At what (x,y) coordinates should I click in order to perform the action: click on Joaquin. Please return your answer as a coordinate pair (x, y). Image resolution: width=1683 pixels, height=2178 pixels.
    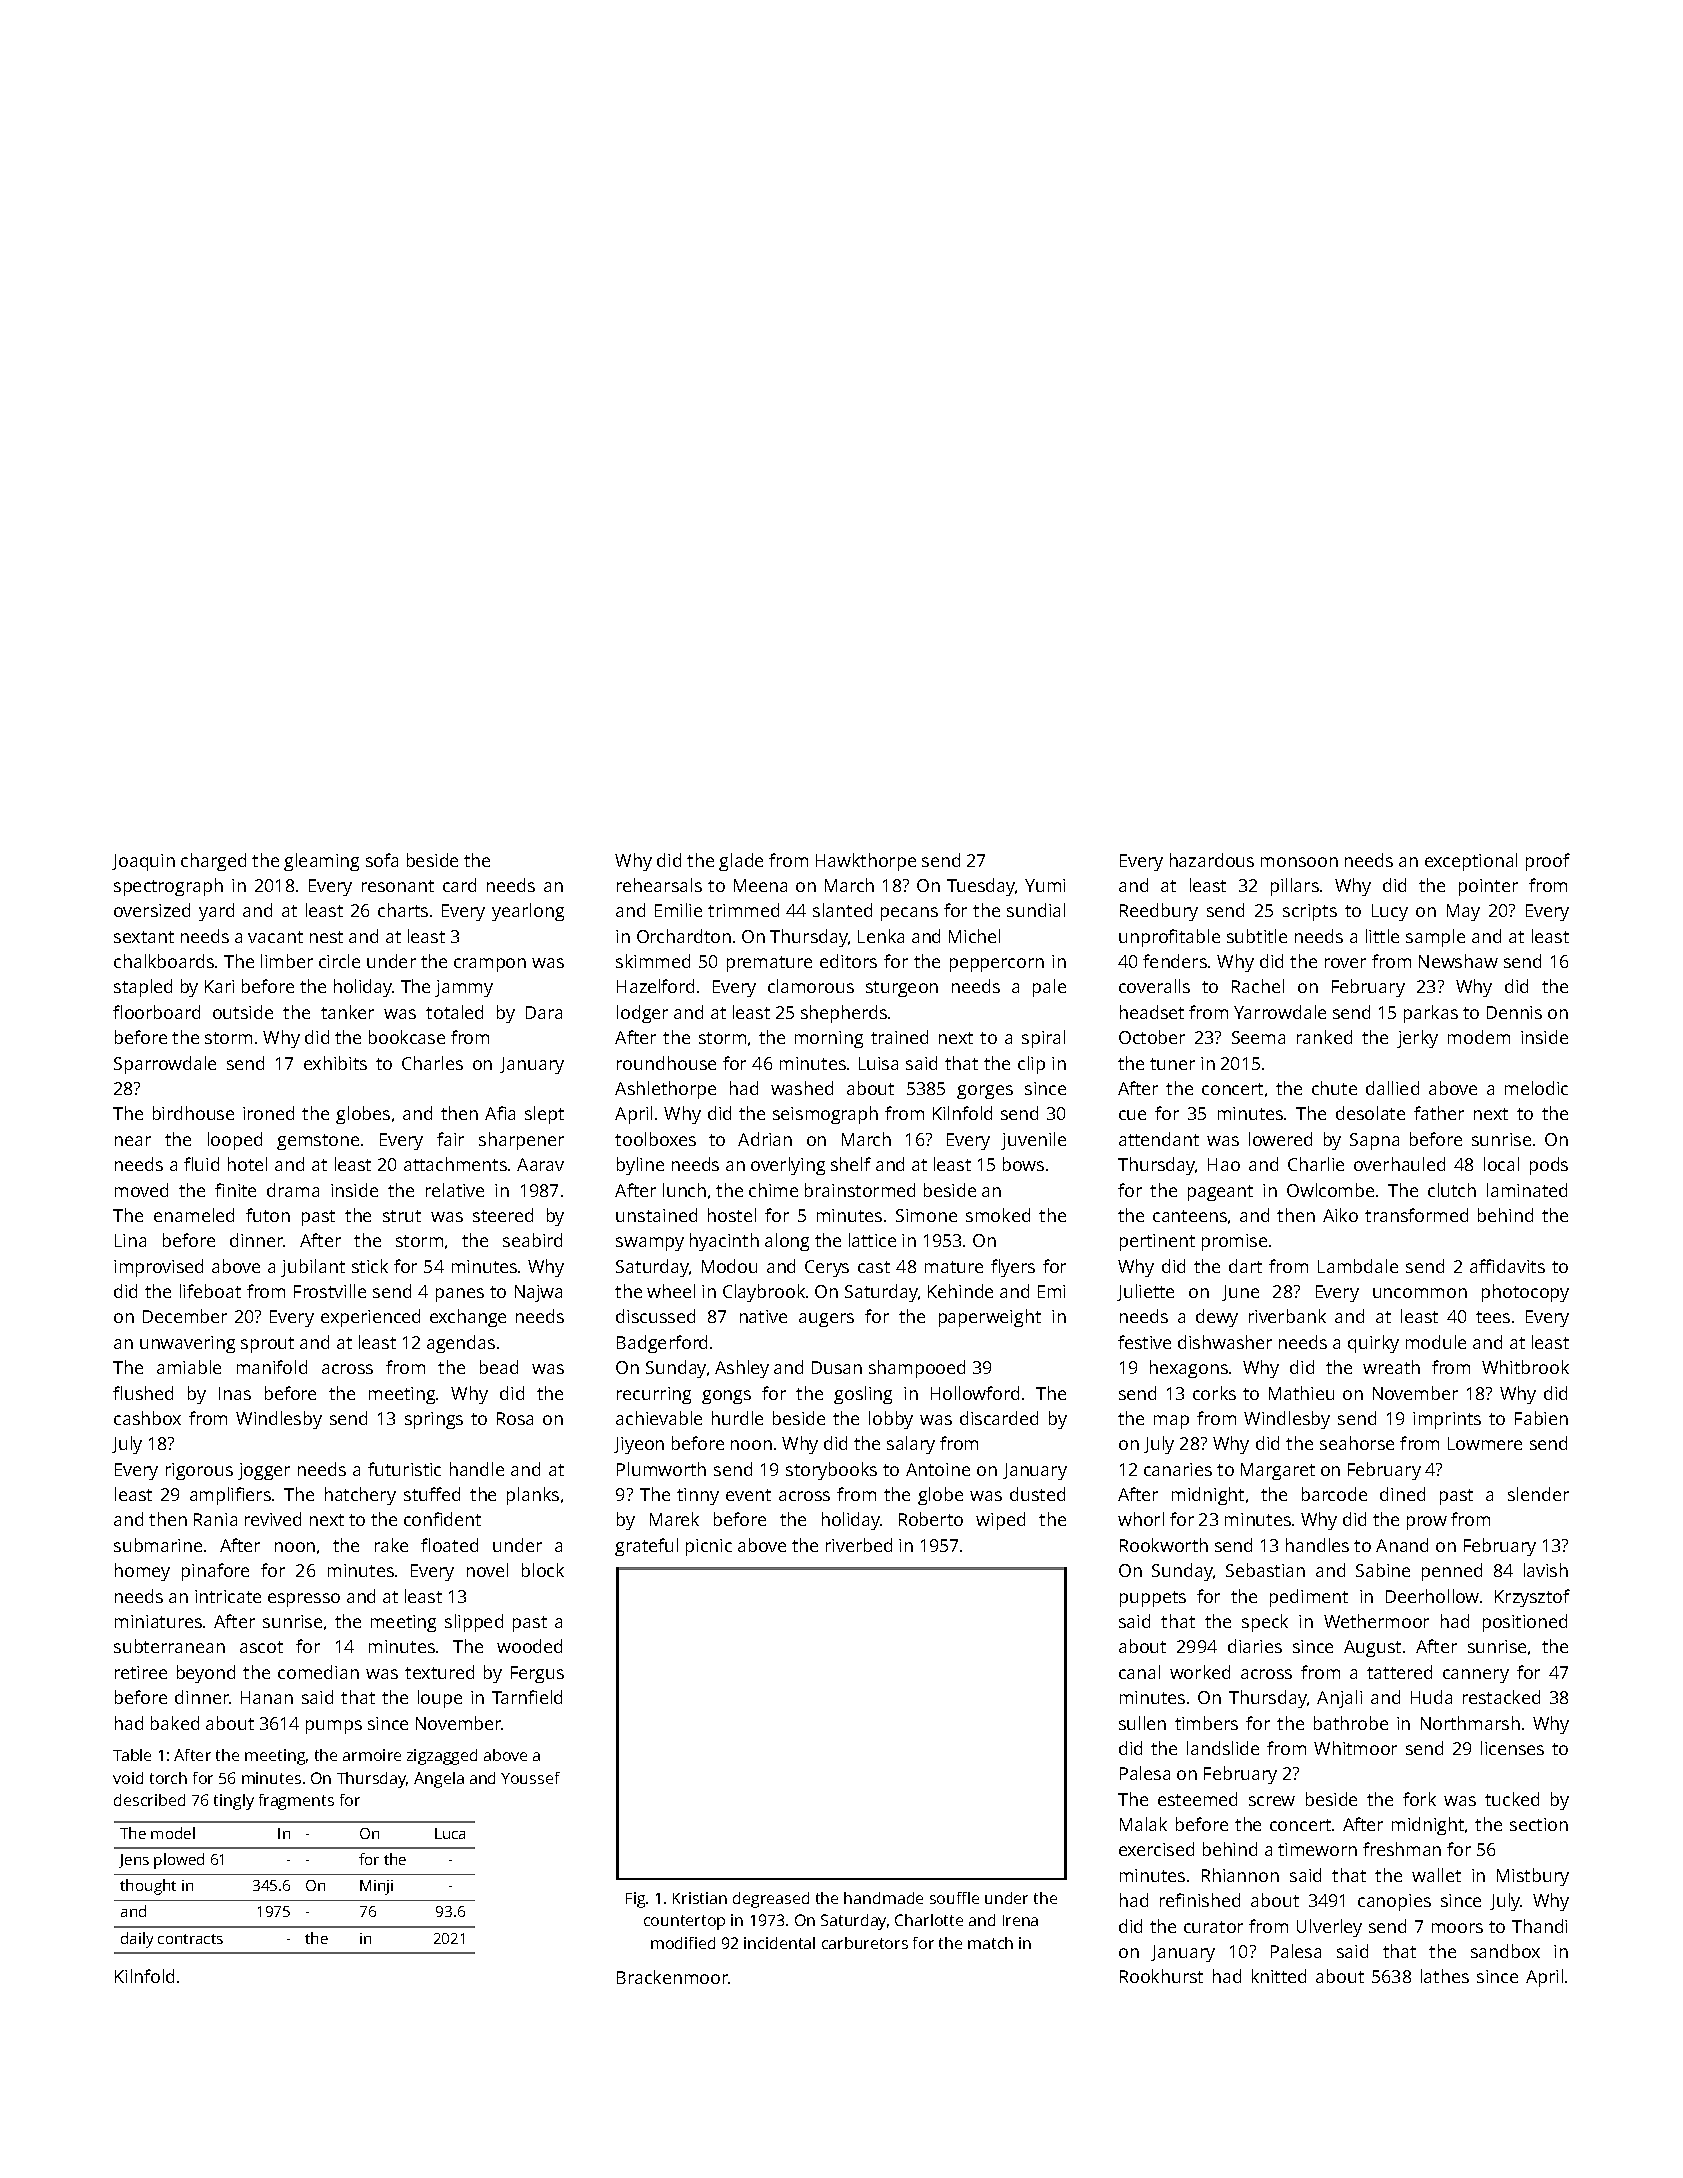
    Looking at the image, I should click on (143, 862).
